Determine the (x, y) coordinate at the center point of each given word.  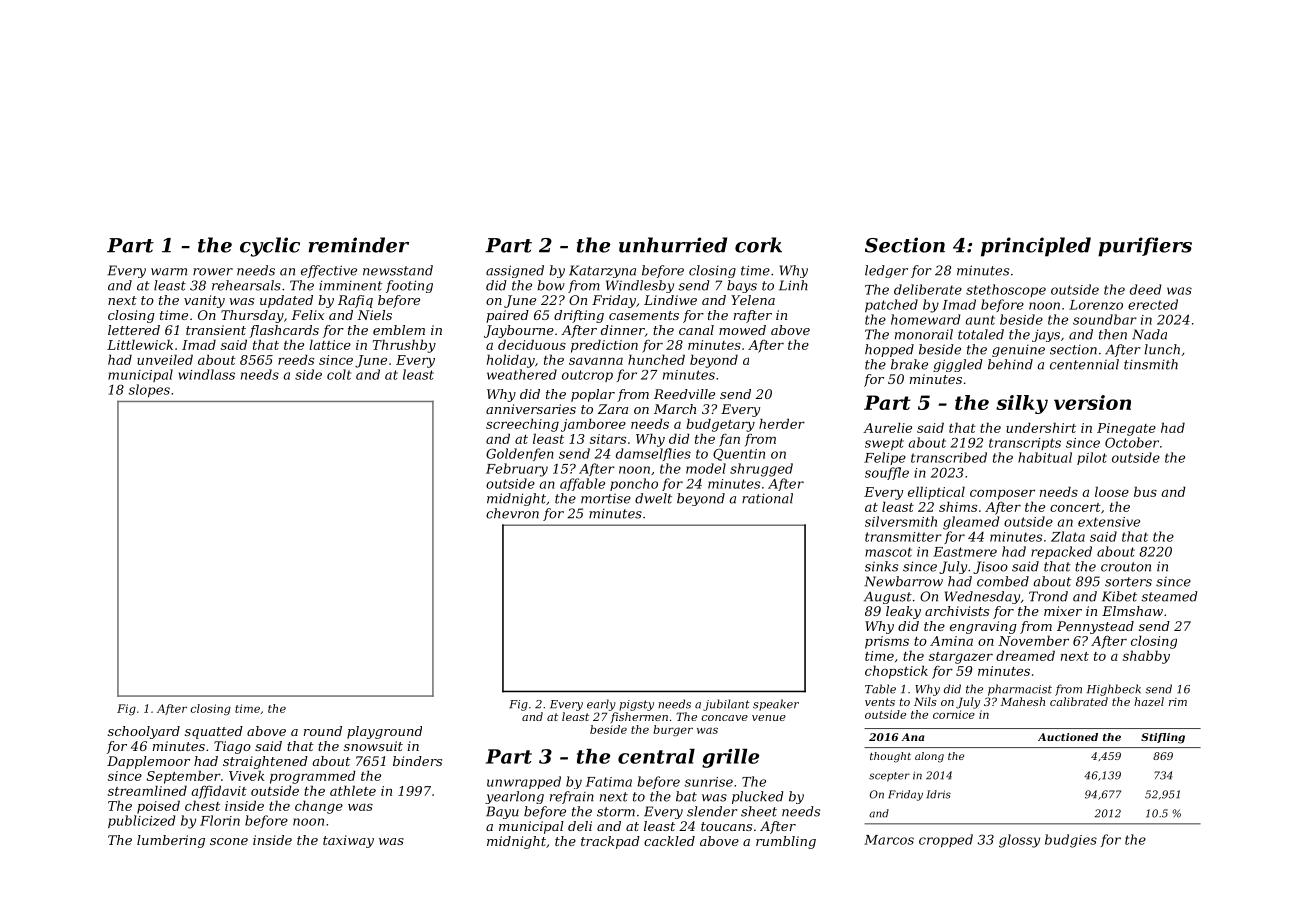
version (1092, 402)
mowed (742, 330)
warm (169, 272)
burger (673, 730)
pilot (1092, 458)
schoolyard (144, 732)
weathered (522, 374)
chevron (512, 513)
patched (891, 305)
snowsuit (373, 746)
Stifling (1163, 738)
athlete (353, 790)
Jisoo (990, 567)
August (888, 597)
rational (767, 498)
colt (339, 374)
